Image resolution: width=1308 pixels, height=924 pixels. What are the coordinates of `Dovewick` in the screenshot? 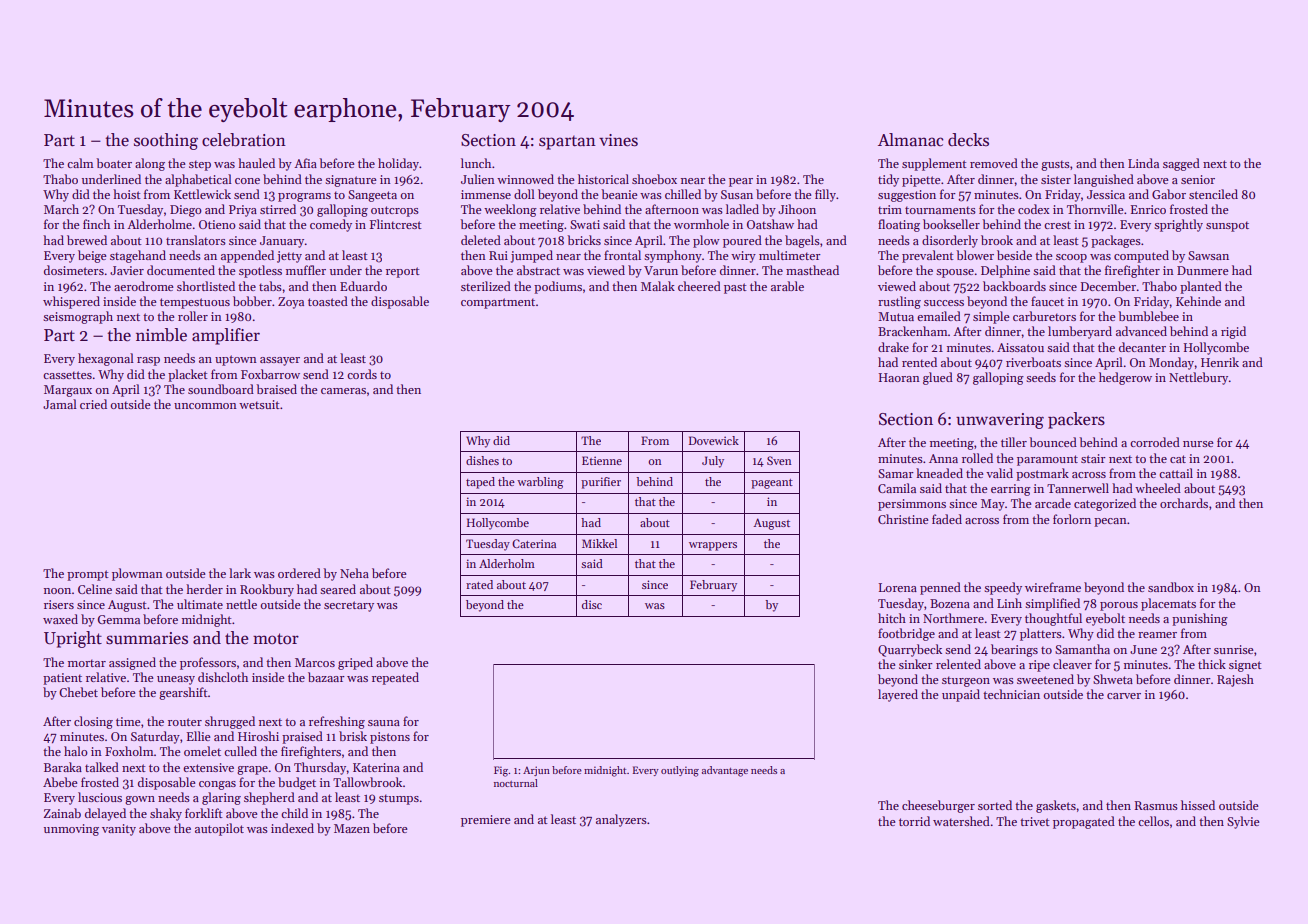 It's located at (714, 440).
